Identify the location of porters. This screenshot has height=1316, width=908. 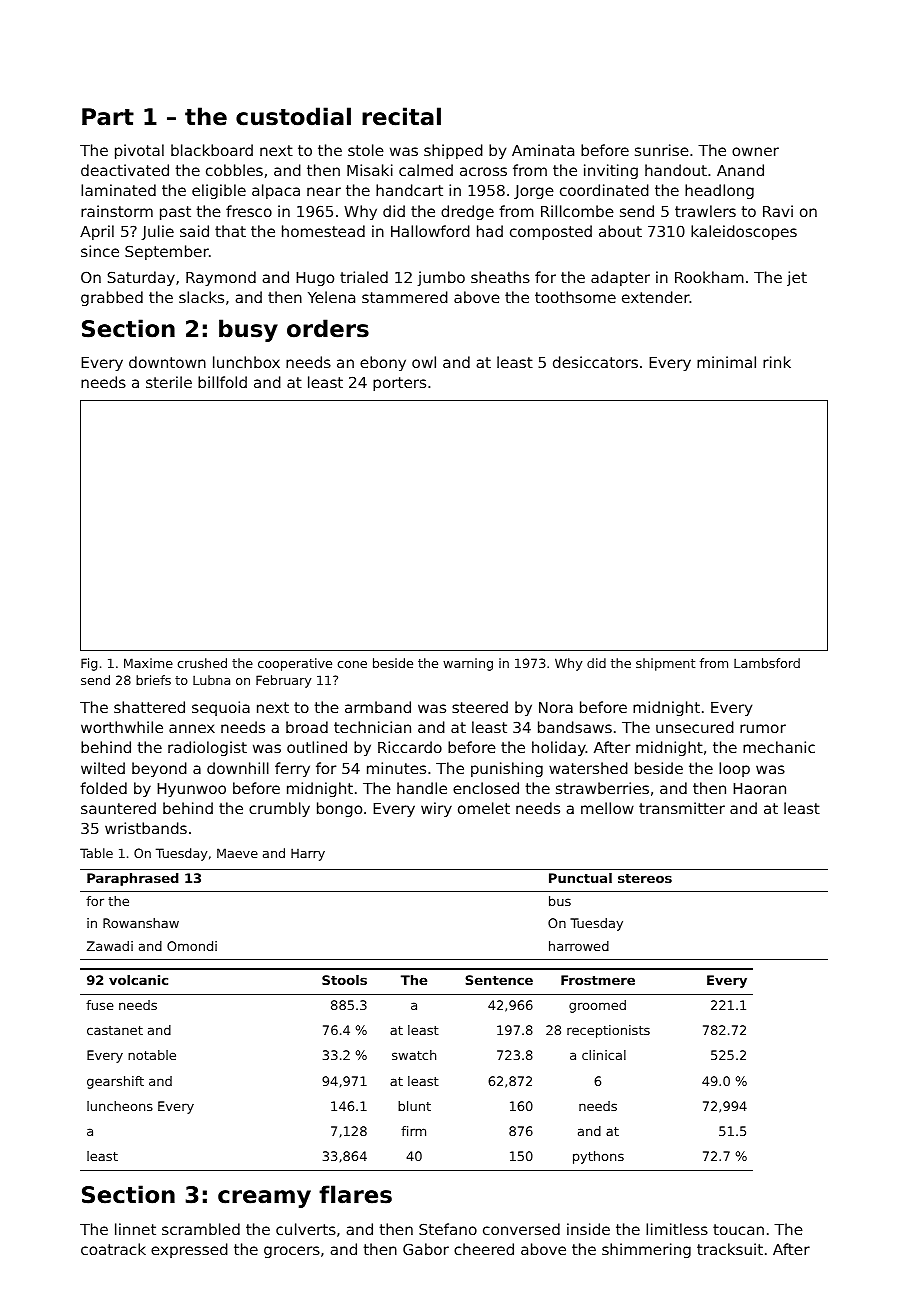
(399, 384).
